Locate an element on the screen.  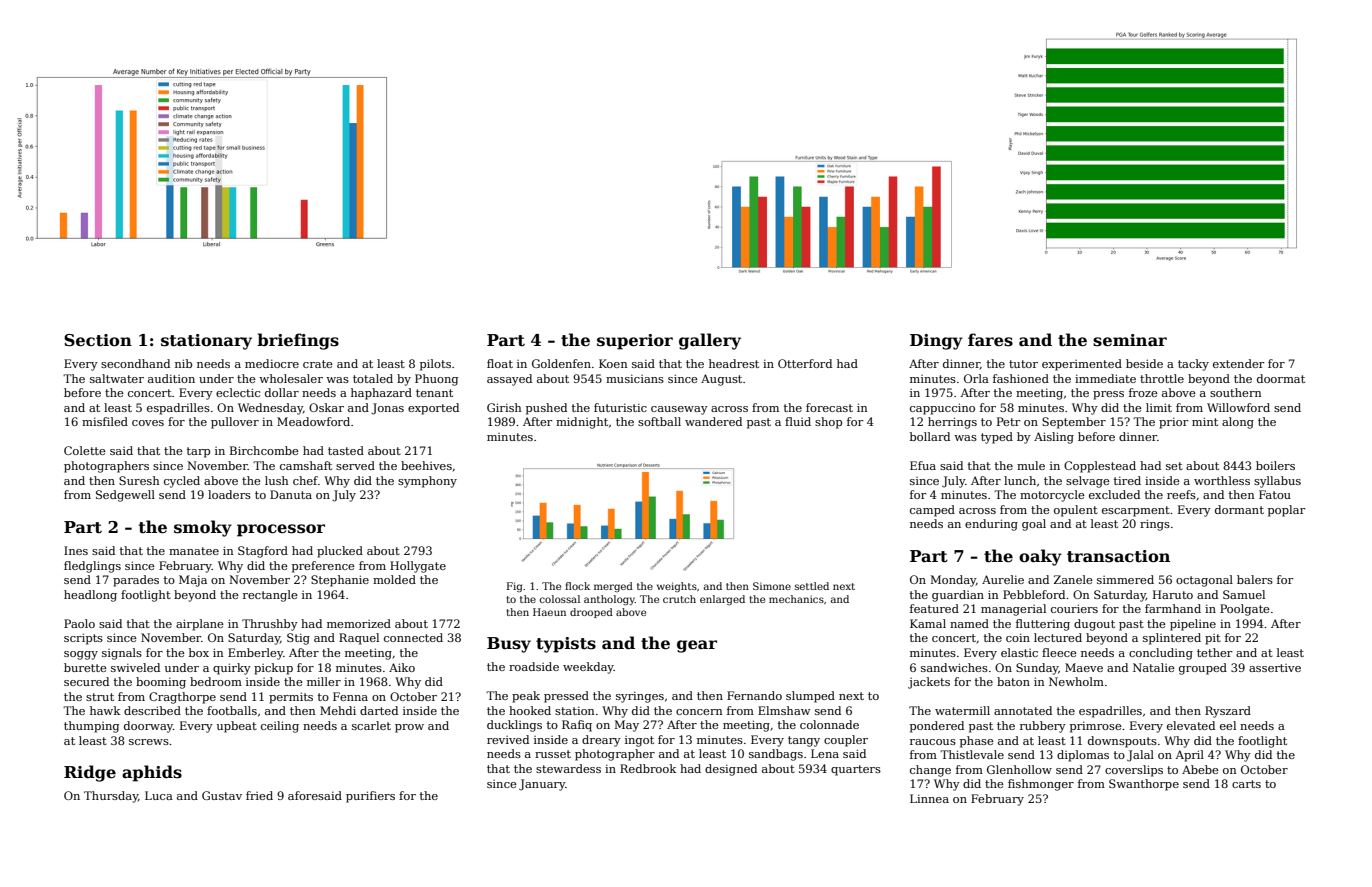
midnight is located at coordinates (582, 423).
